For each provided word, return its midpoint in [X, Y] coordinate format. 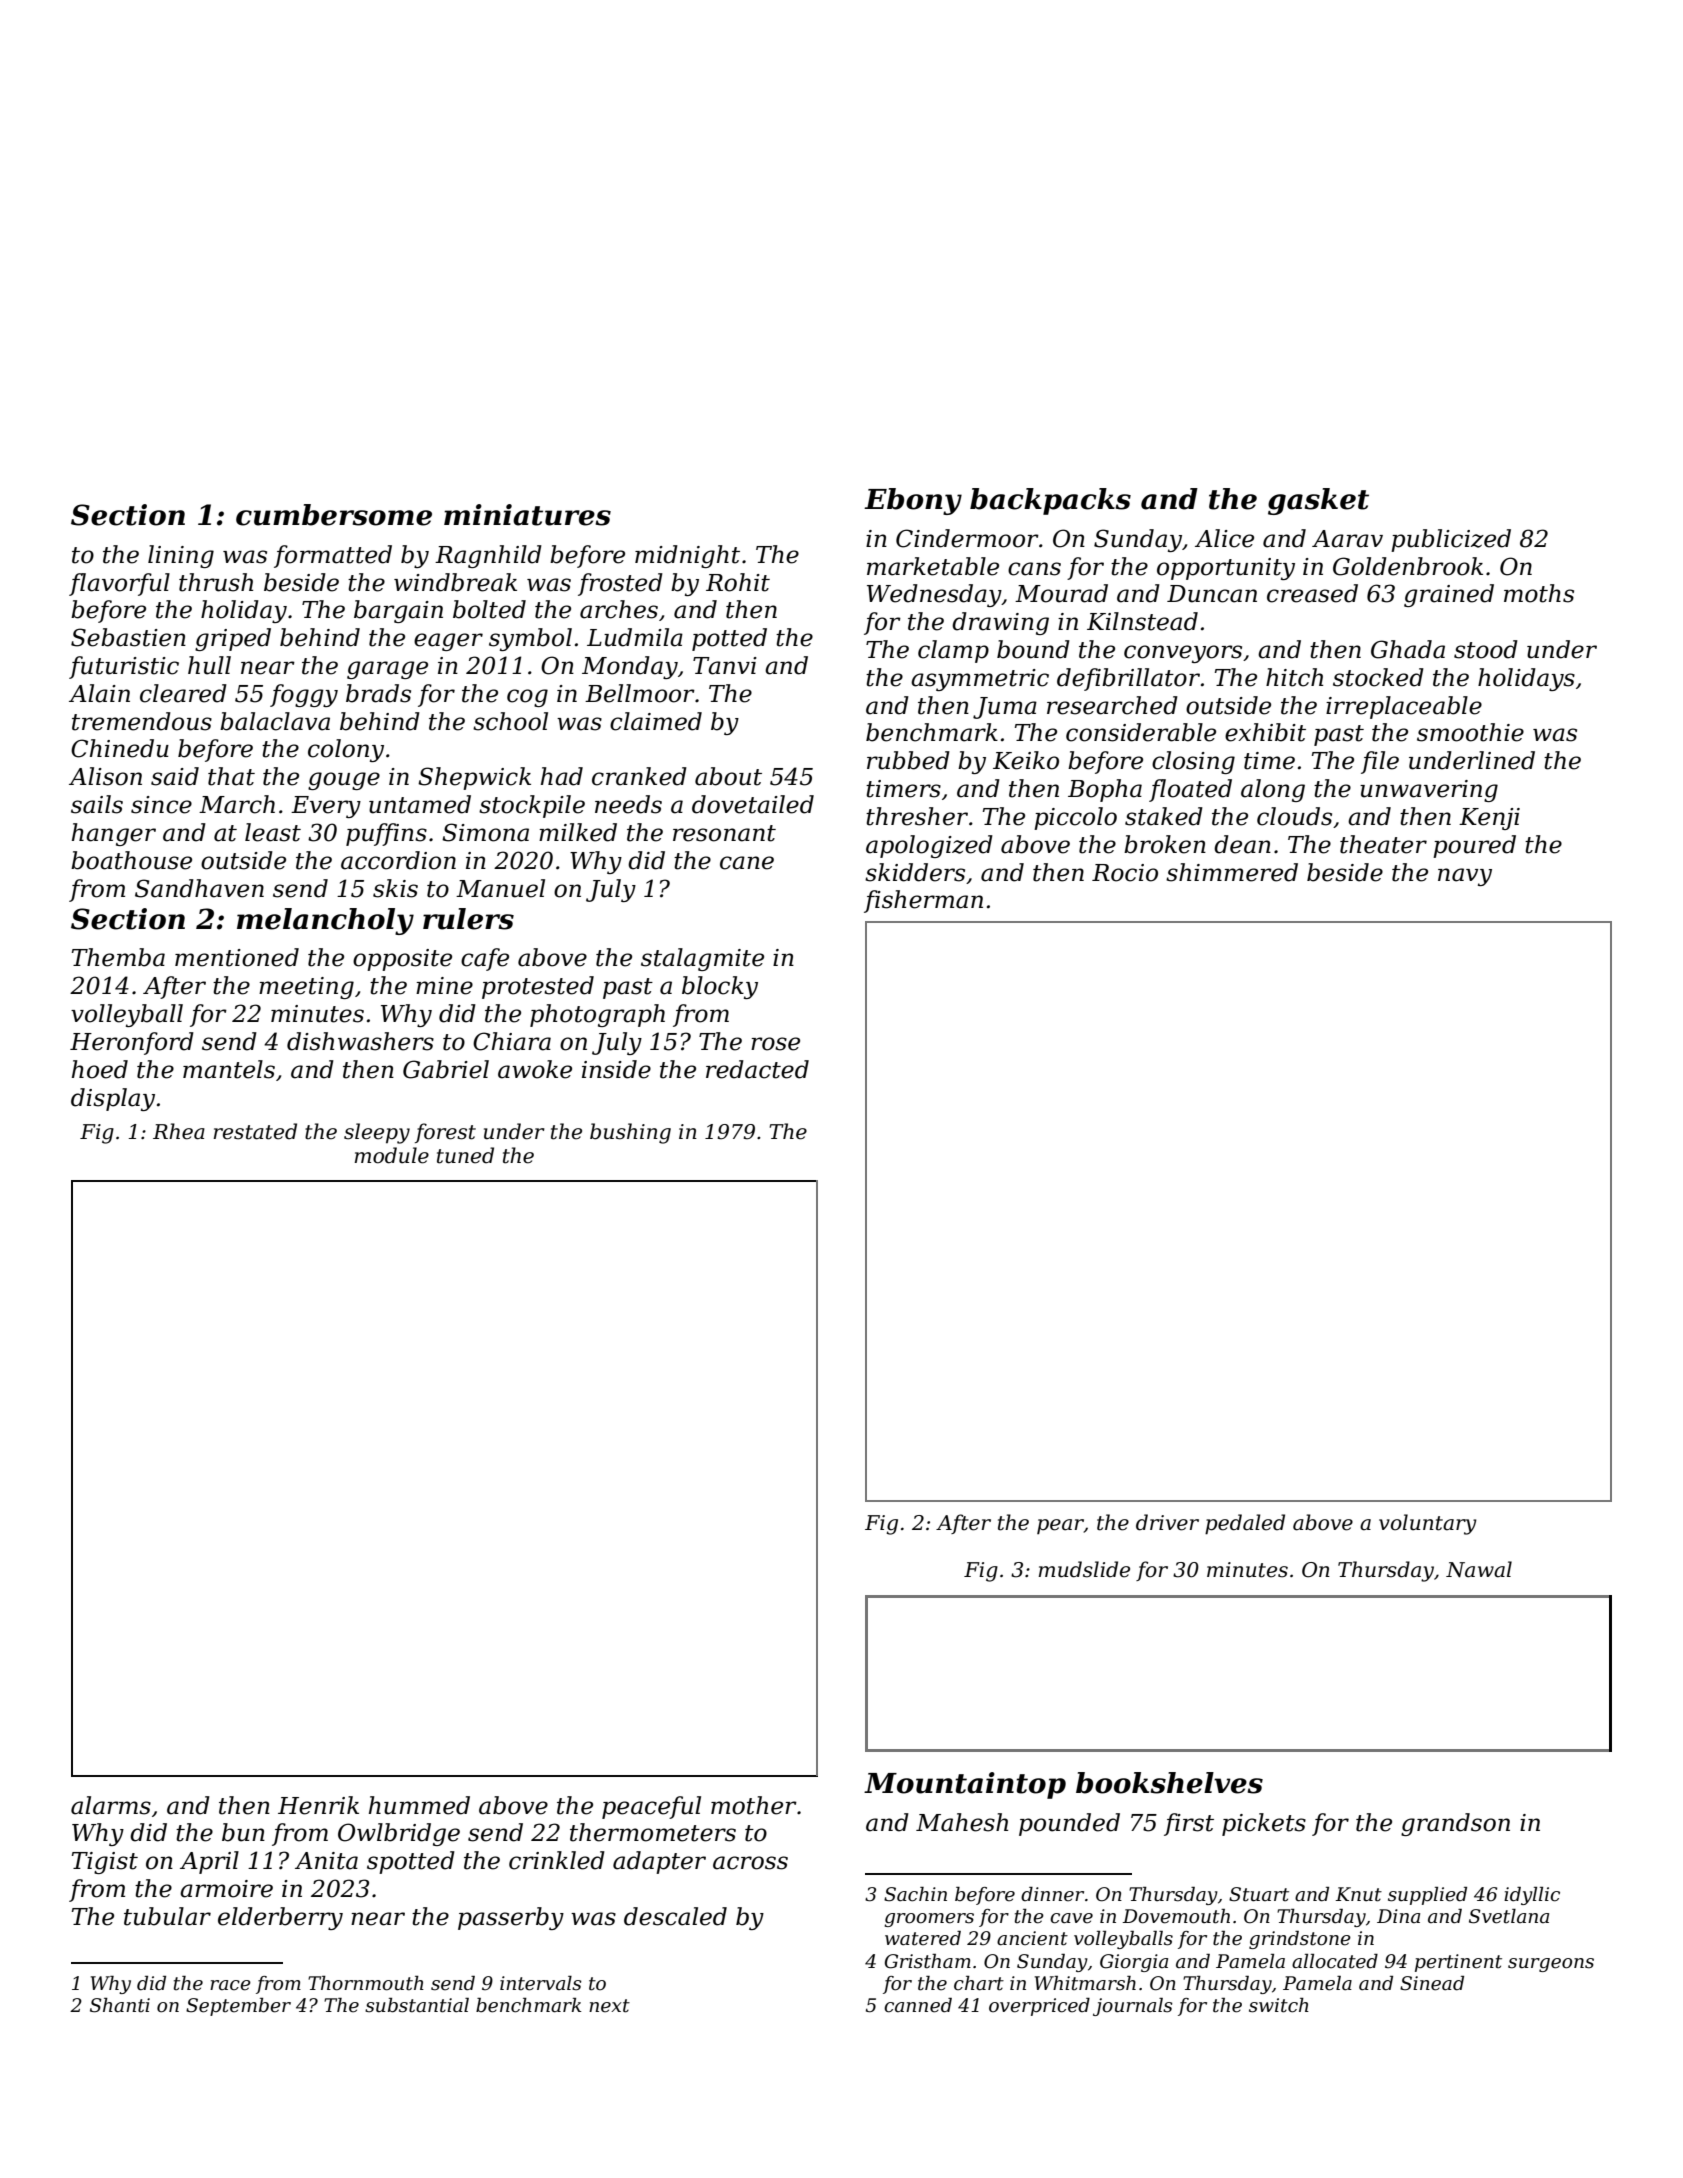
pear [1060, 1526]
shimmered [1232, 872]
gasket [1318, 501]
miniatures [527, 515]
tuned [465, 1155]
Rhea [179, 1131]
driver [1167, 1522]
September [238, 2007]
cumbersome [334, 515]
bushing [630, 1133]
